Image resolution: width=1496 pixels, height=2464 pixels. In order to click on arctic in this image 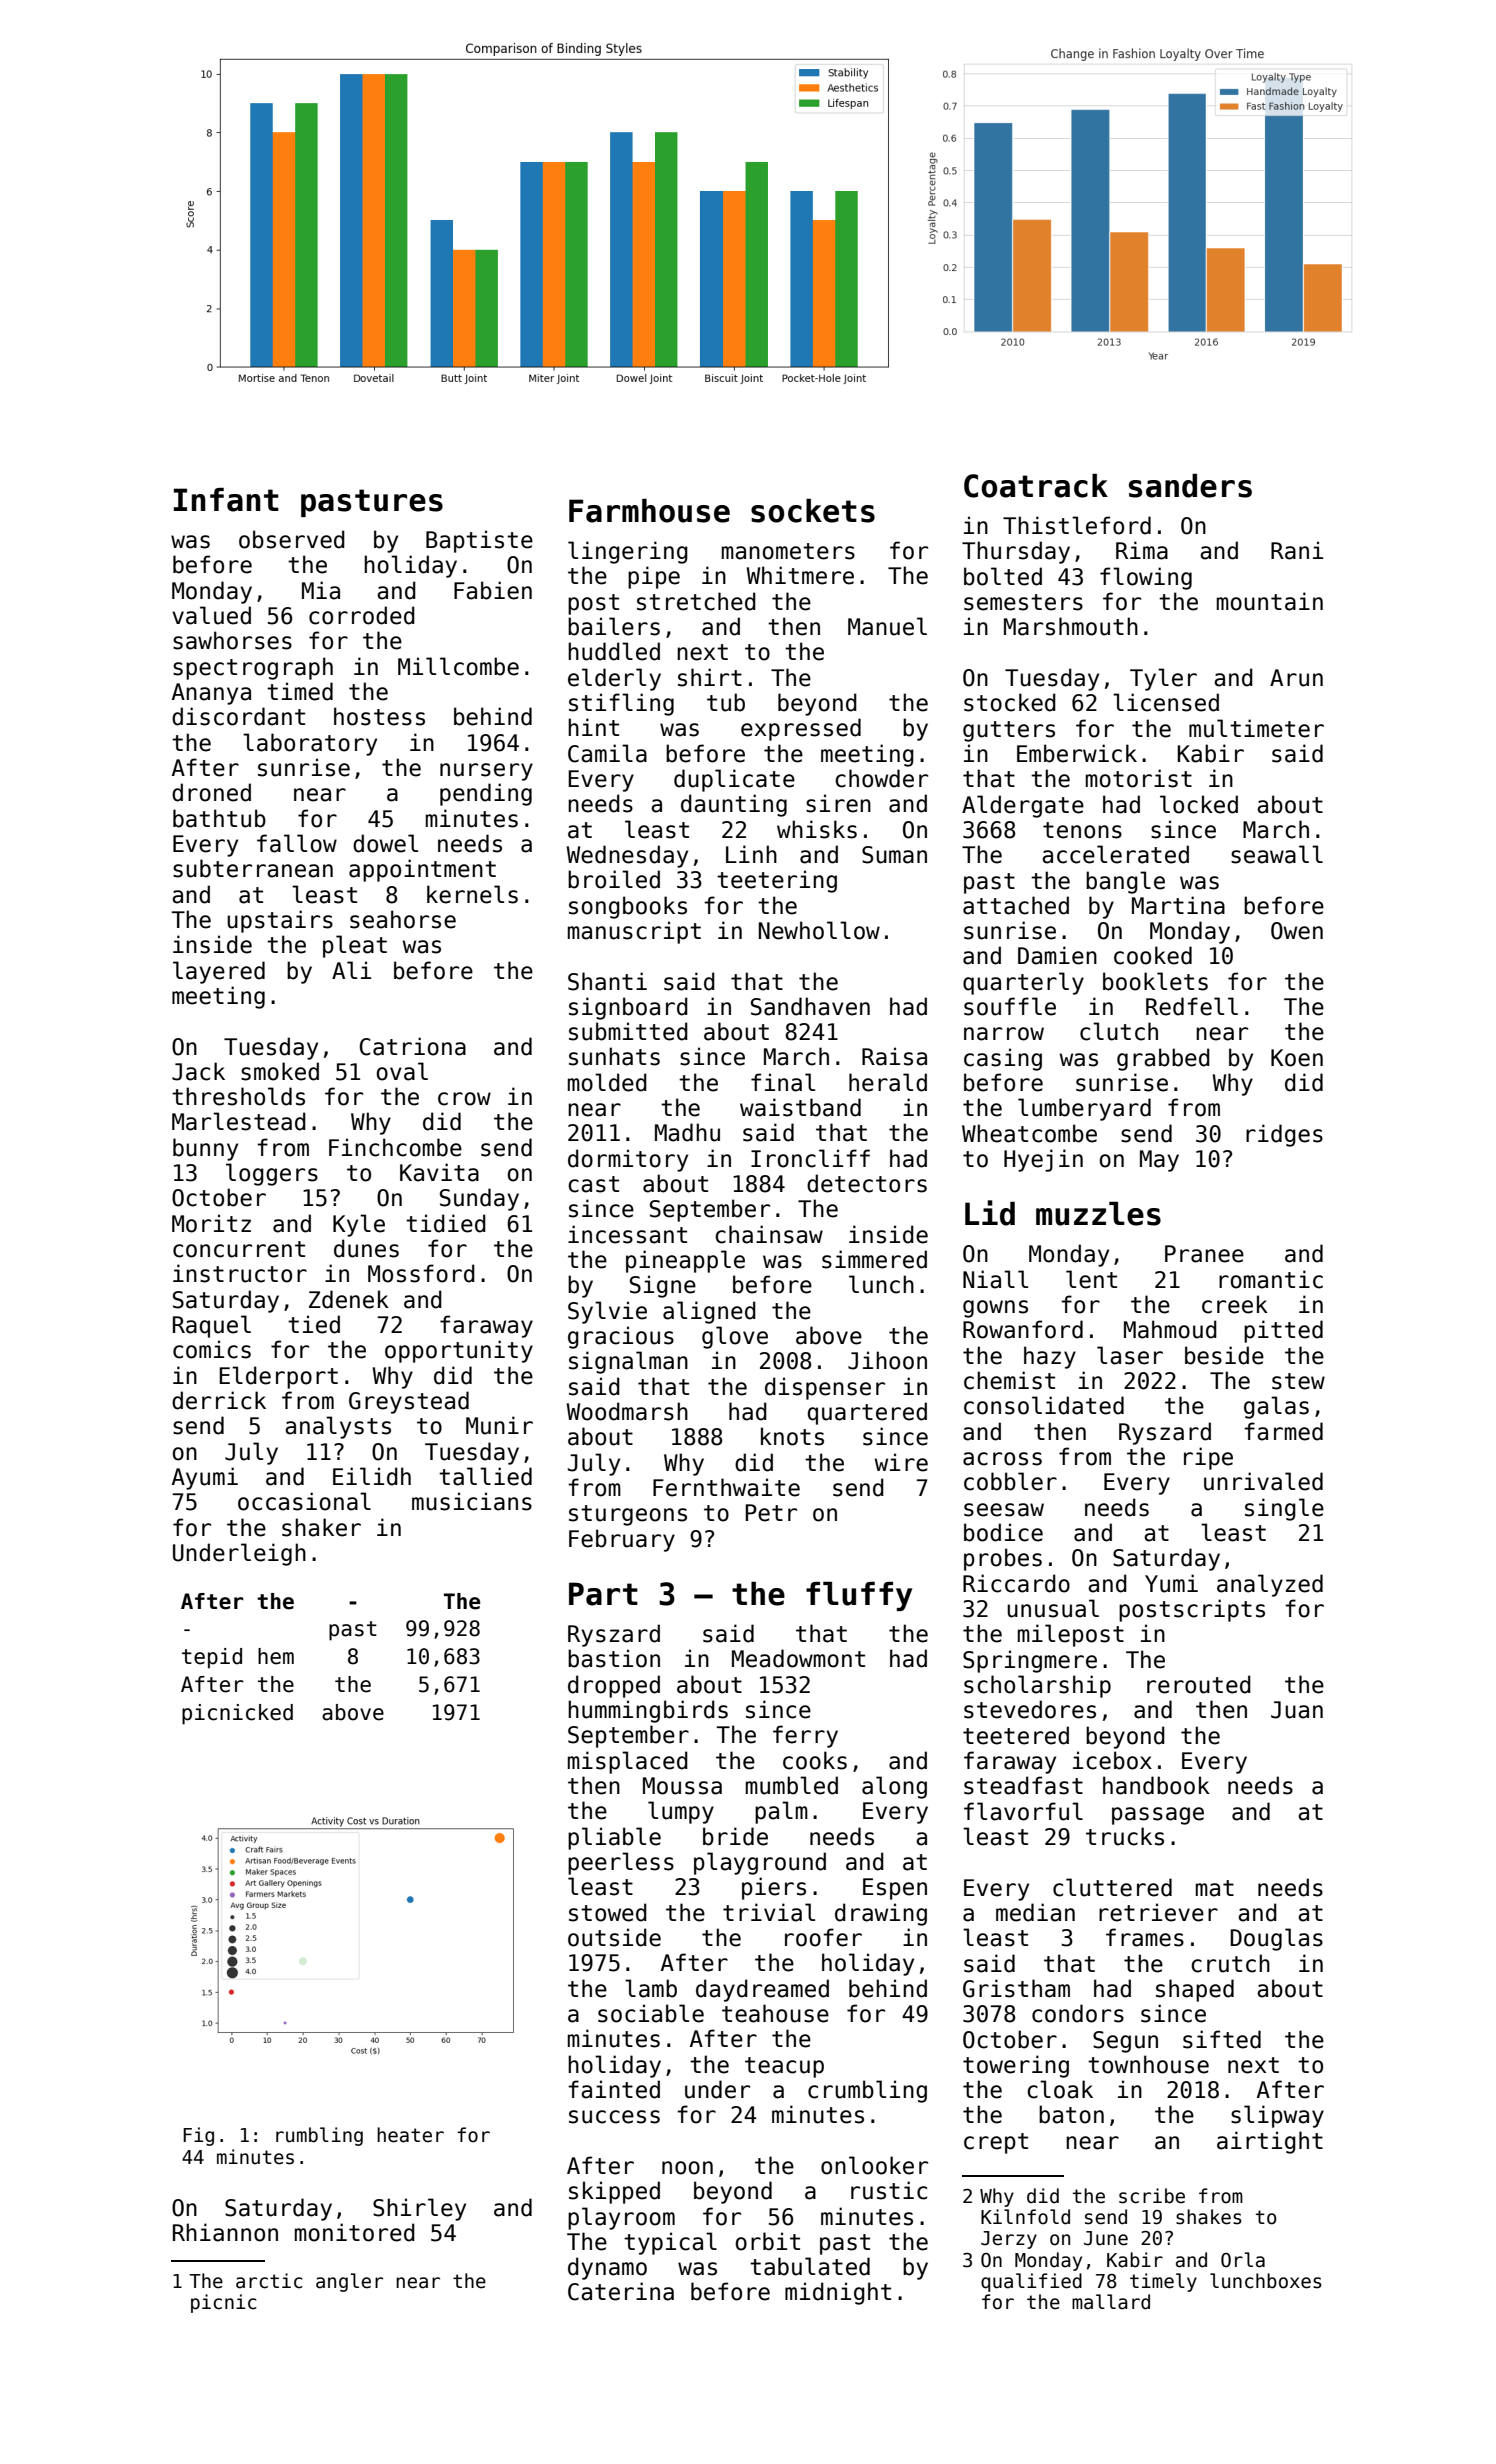, I will do `click(269, 2281)`.
